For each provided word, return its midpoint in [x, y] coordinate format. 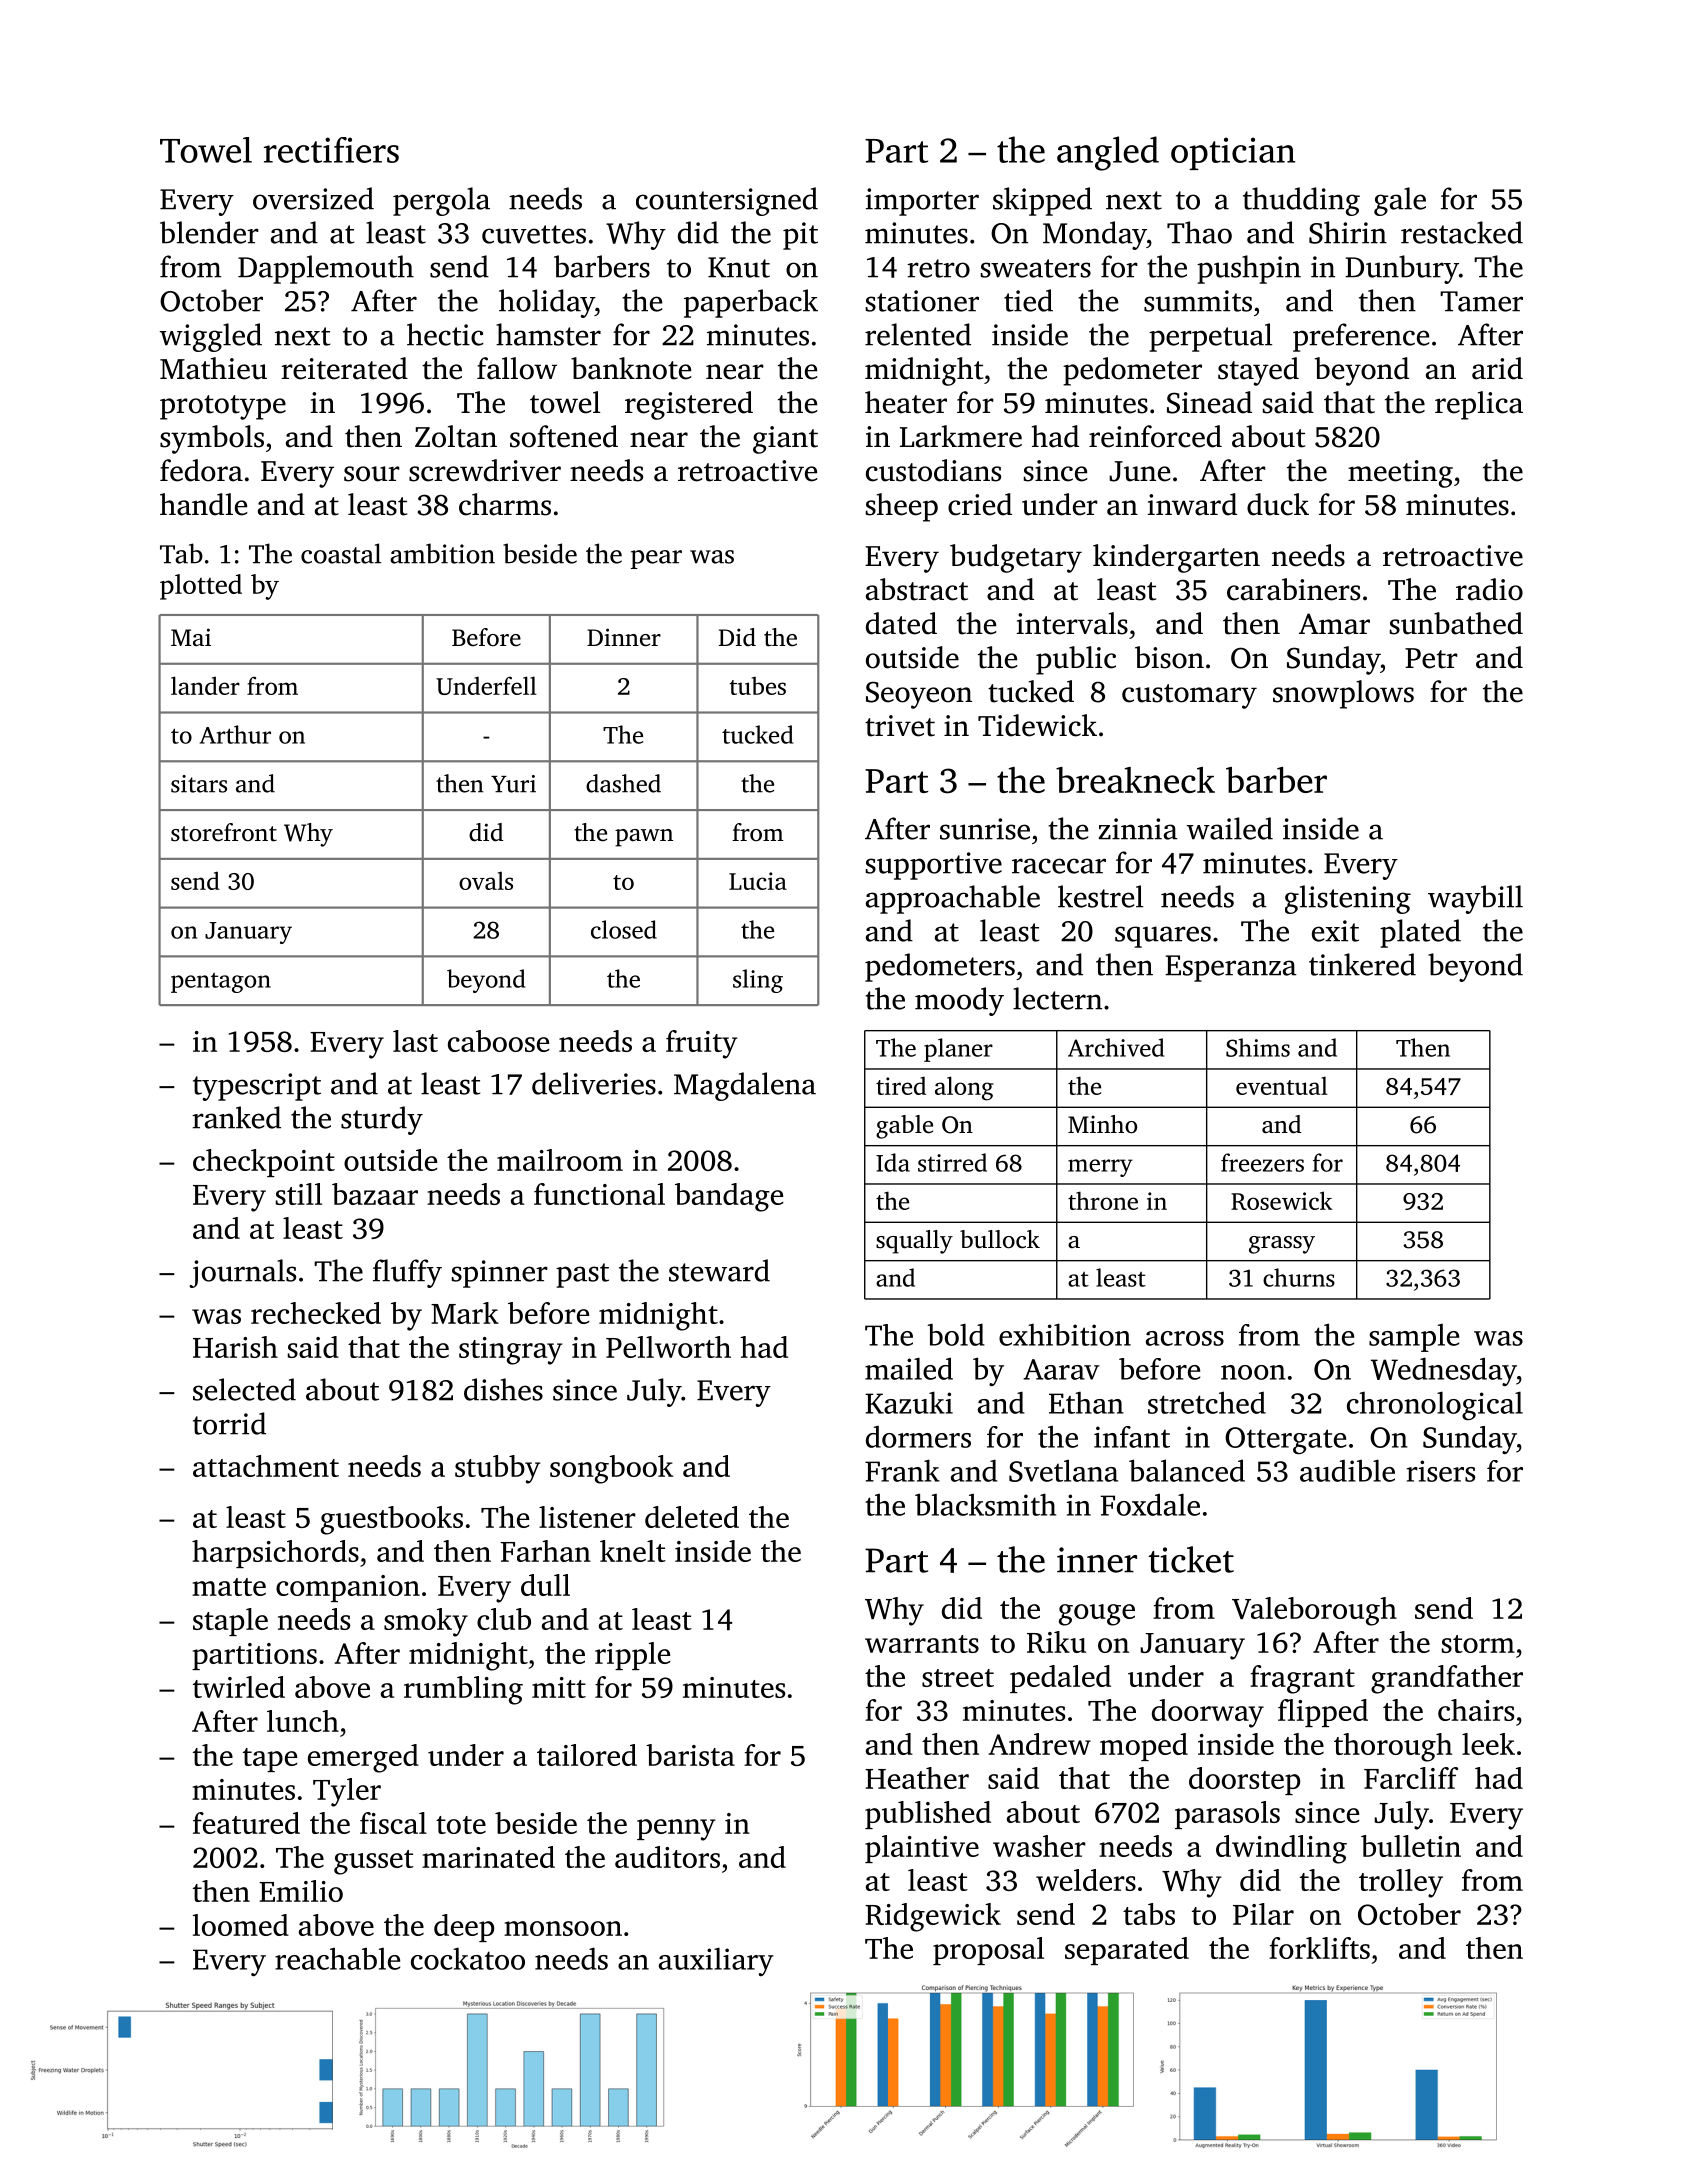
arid [1497, 368]
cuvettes [534, 234]
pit [800, 236]
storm [1478, 1644]
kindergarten [1176, 558]
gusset [374, 1862]
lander [205, 685]
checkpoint [264, 1163]
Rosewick [1282, 1200]
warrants [922, 1644]
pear [656, 559]
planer [958, 1050]
